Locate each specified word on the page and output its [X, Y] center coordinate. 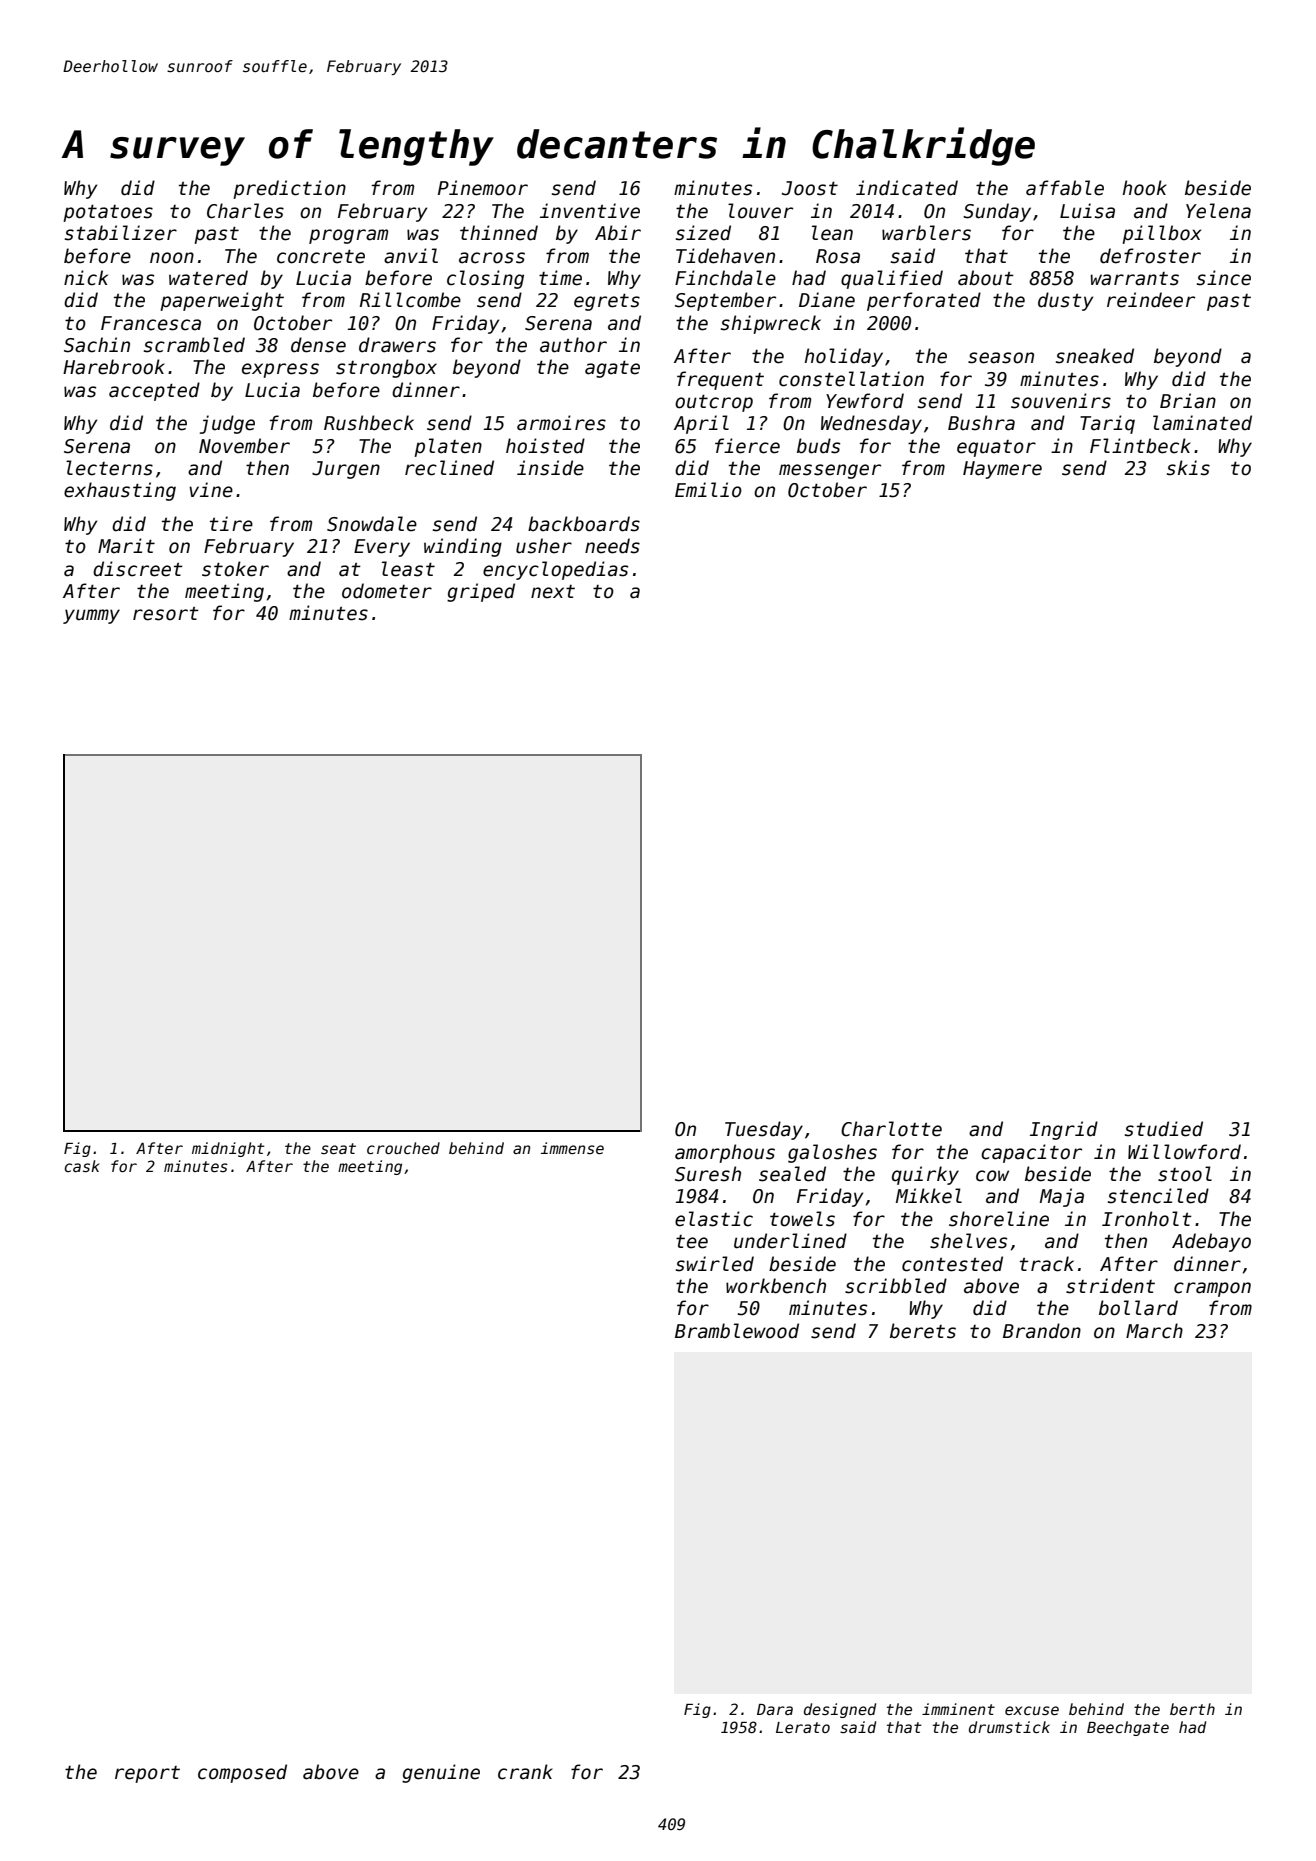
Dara [775, 1709]
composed [242, 1773]
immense [572, 1148]
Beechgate [1128, 1728]
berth [1192, 1709]
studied [1164, 1129]
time [560, 278]
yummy [91, 616]
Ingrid [1064, 1130]
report [147, 1774]
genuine [441, 1773]
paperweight [222, 301]
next [553, 592]
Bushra [981, 423]
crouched [403, 1148]
